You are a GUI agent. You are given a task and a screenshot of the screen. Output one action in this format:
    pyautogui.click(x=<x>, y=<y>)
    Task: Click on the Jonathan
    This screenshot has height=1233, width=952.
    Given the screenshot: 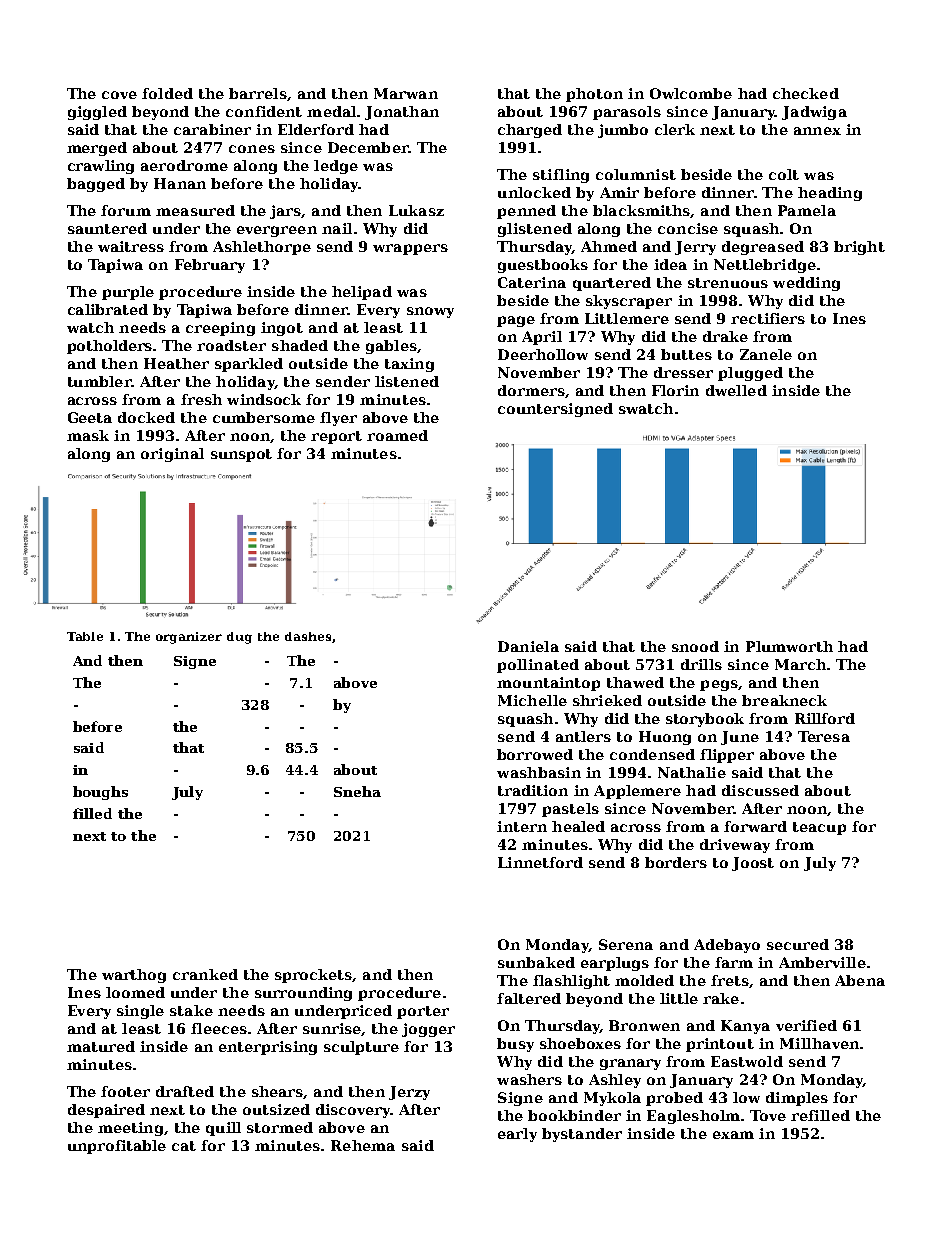 What is the action you would take?
    pyautogui.click(x=402, y=113)
